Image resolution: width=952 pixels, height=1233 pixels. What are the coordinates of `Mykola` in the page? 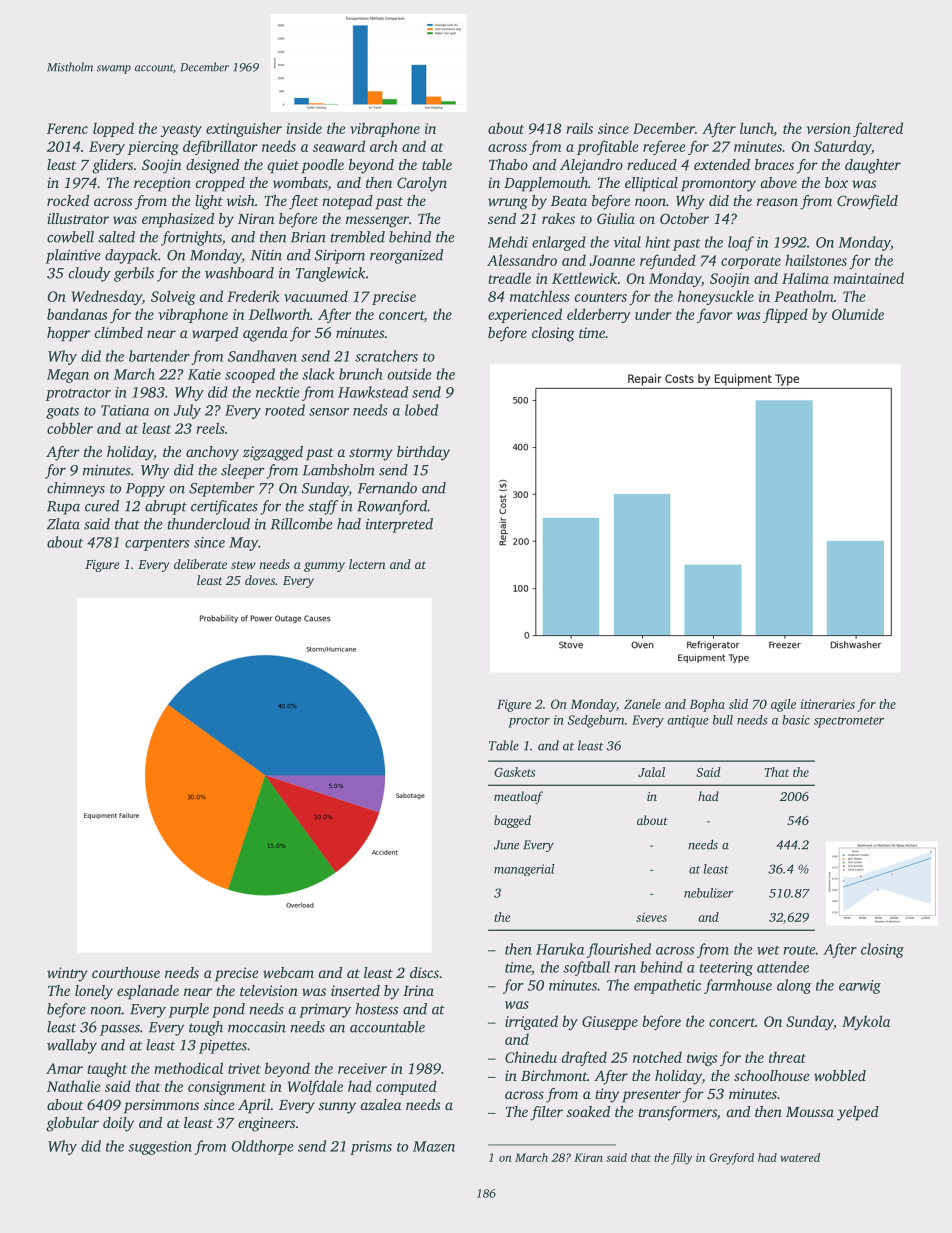 It's located at (866, 1022).
